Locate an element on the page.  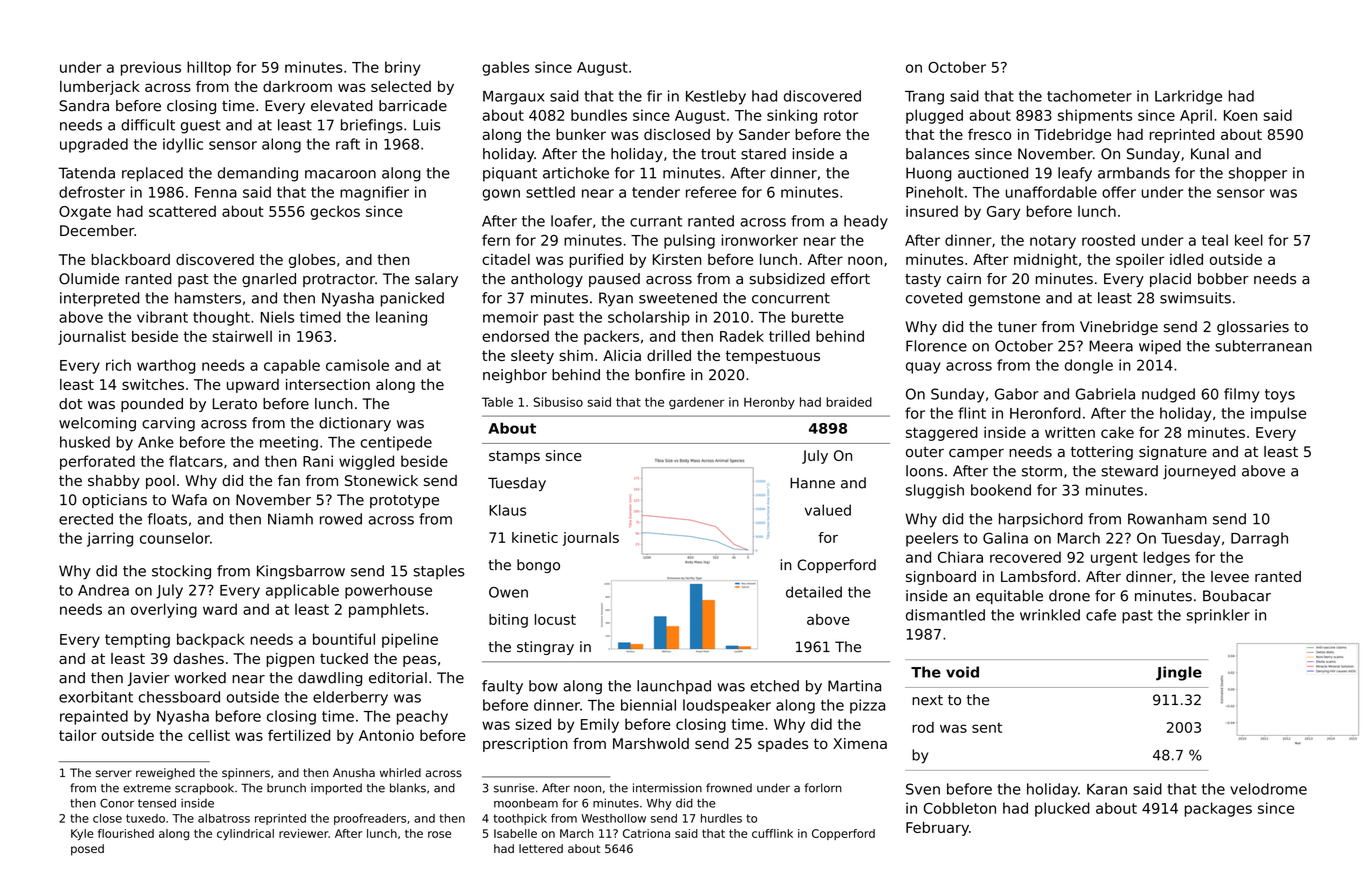
Antonio is located at coordinates (386, 735).
